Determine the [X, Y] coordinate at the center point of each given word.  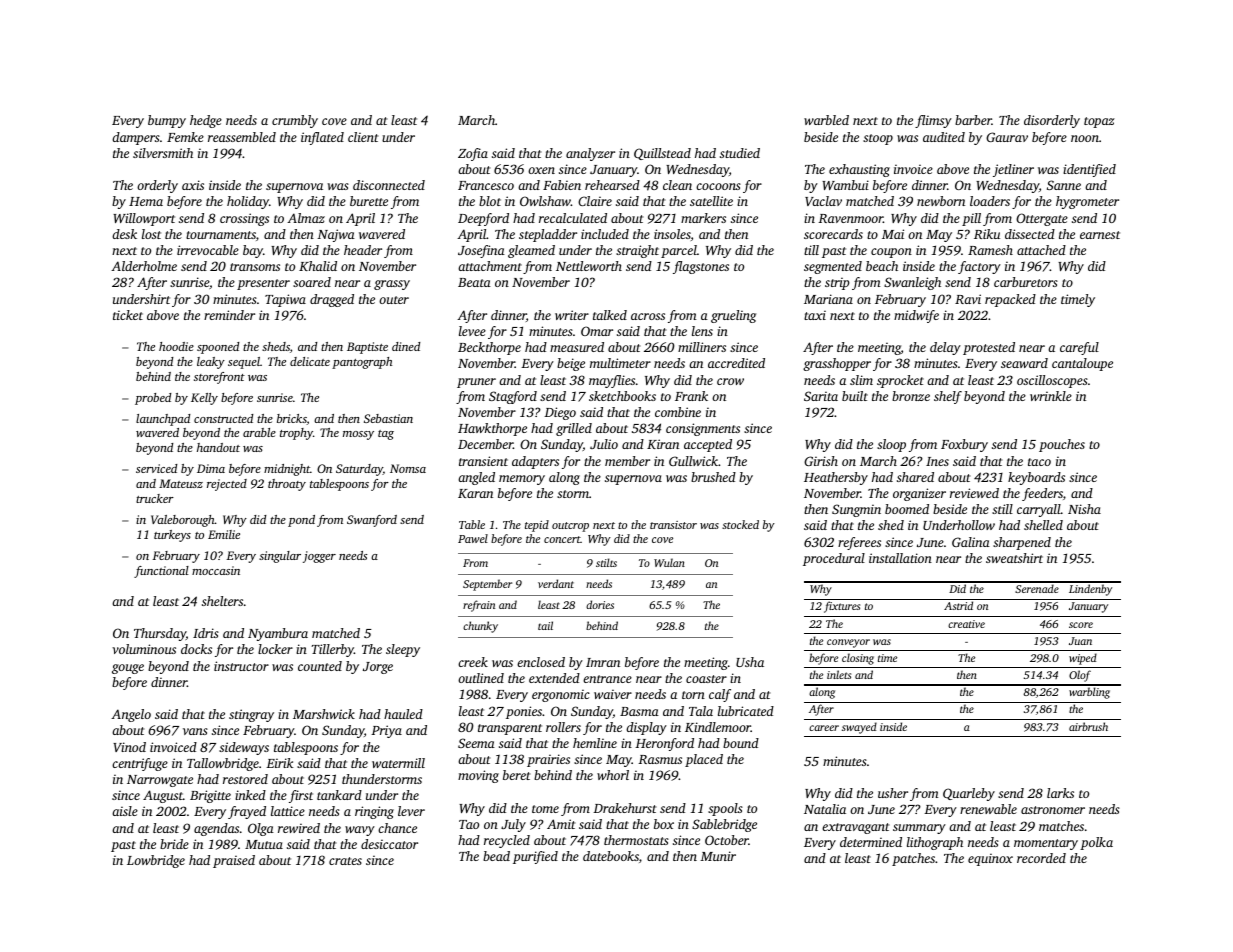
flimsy [933, 121]
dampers [136, 138]
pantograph [362, 363]
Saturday [359, 470]
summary [919, 829]
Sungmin [856, 510]
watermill [398, 763]
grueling [733, 316]
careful [1079, 348]
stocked [740, 524]
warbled [826, 120]
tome [545, 809]
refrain [479, 606]
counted [320, 666]
